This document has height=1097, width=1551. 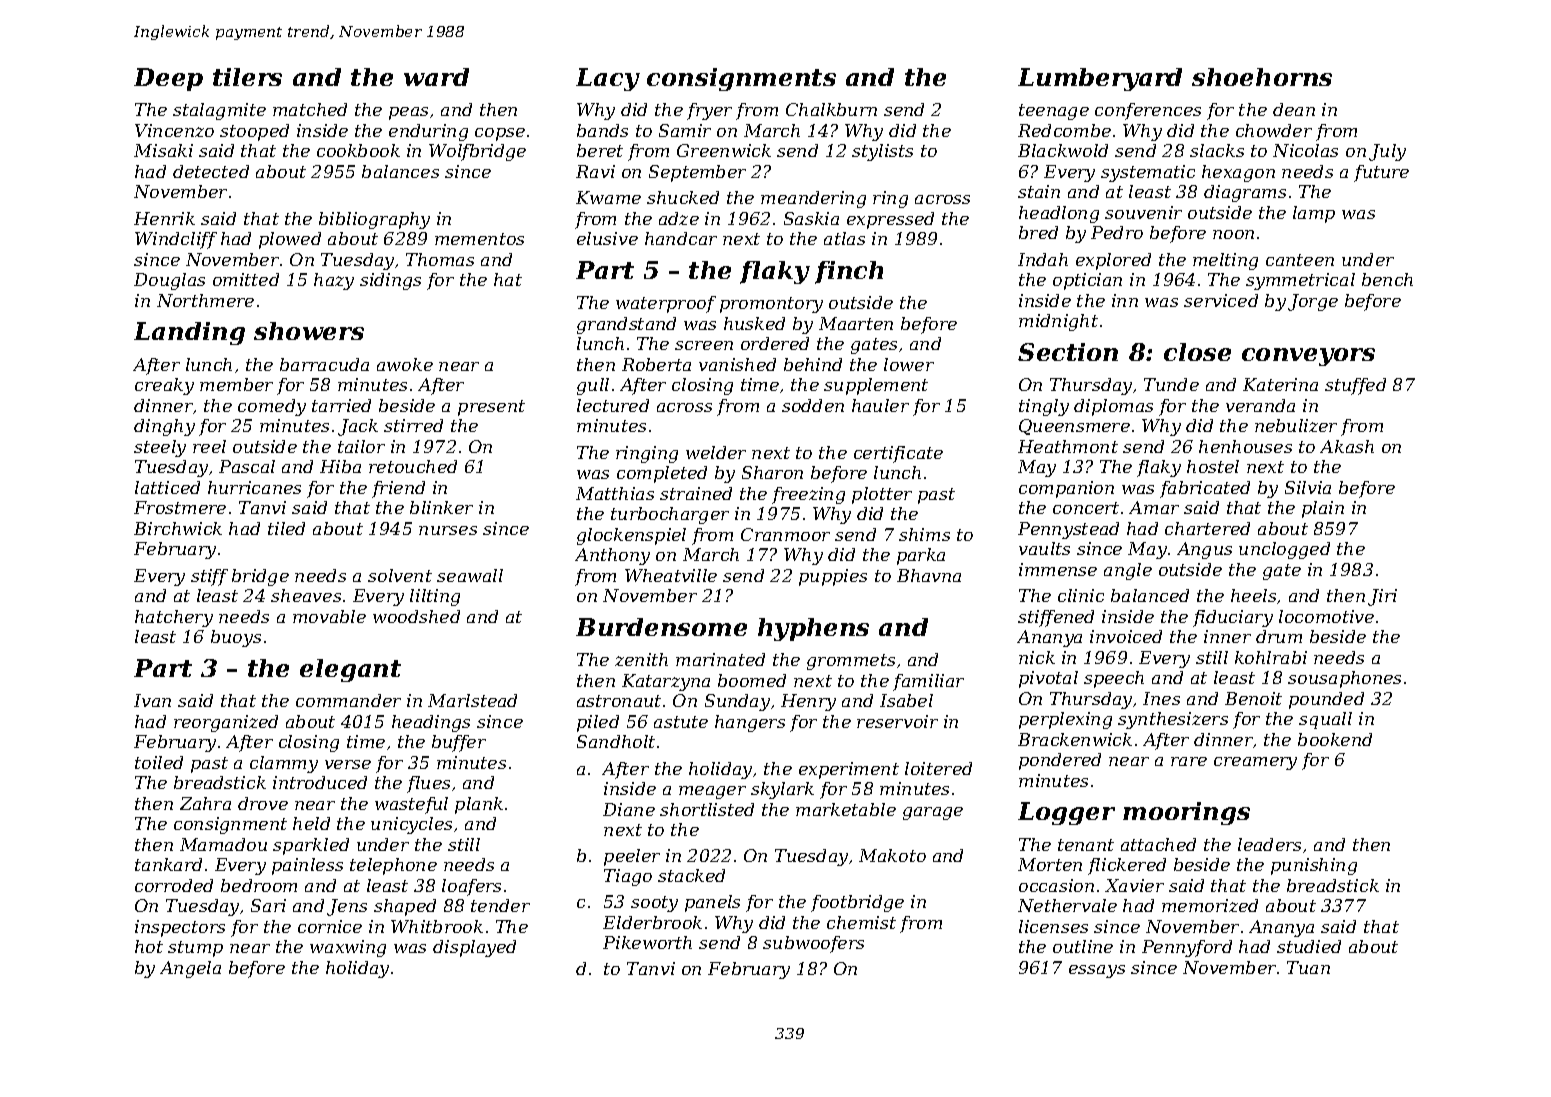 I want to click on Matthias, so click(x=615, y=493).
